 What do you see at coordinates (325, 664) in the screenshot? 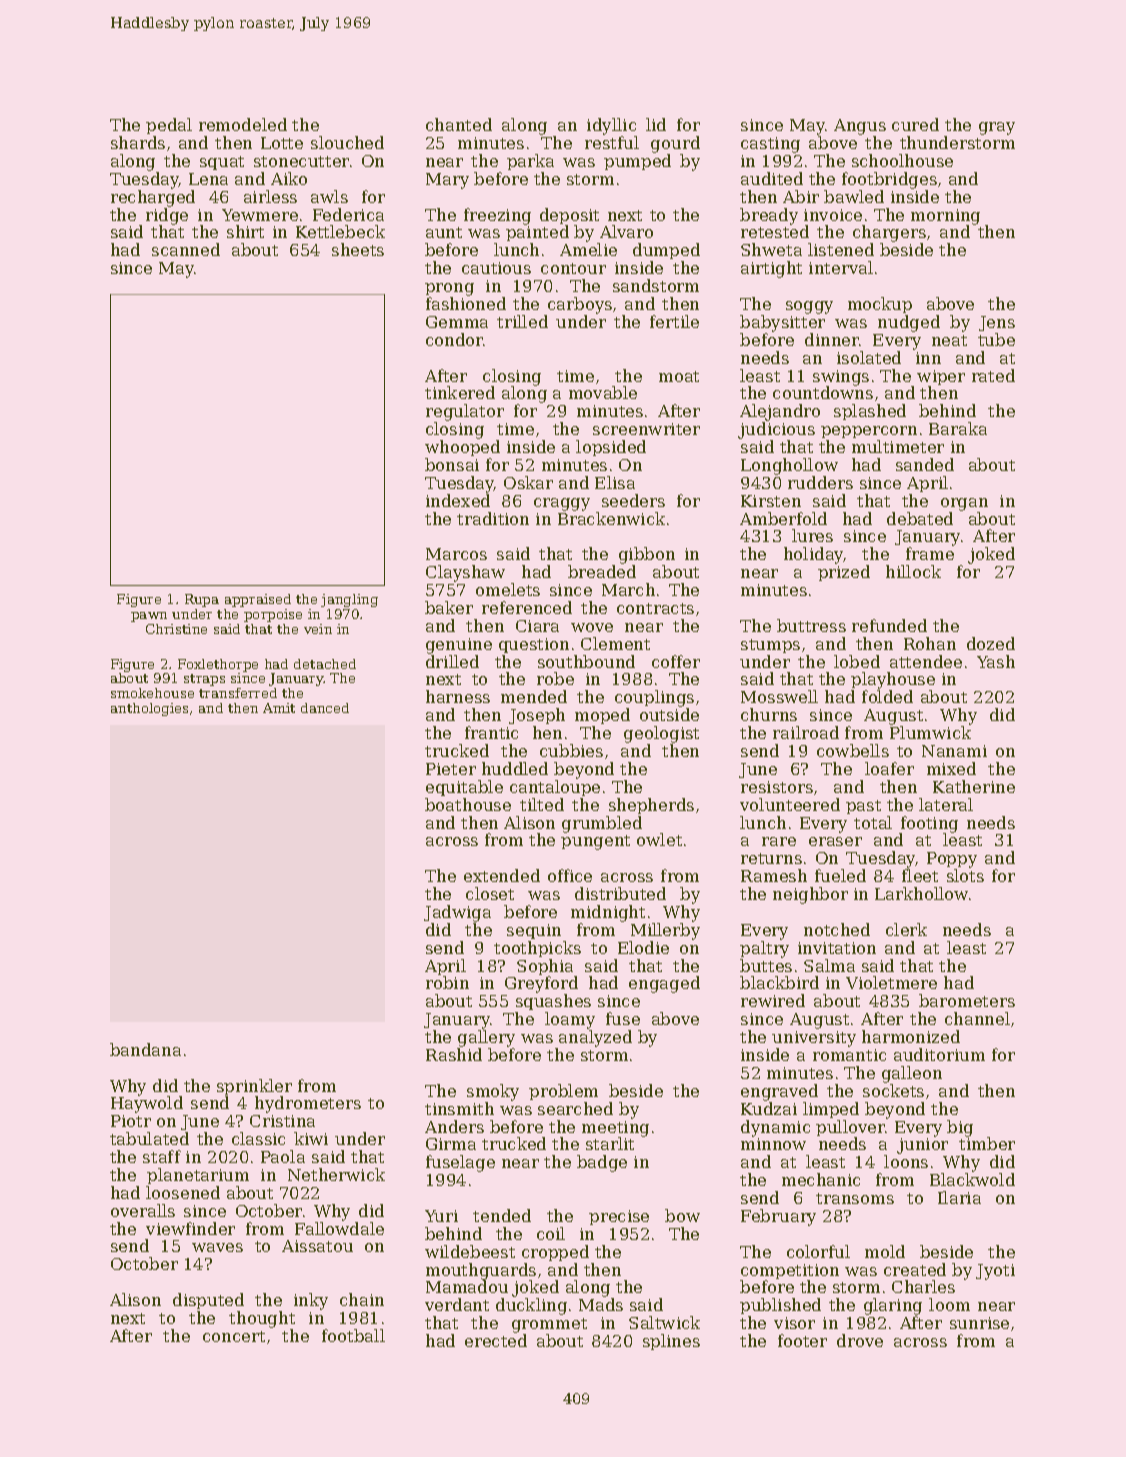
I see `detached` at bounding box center [325, 664].
